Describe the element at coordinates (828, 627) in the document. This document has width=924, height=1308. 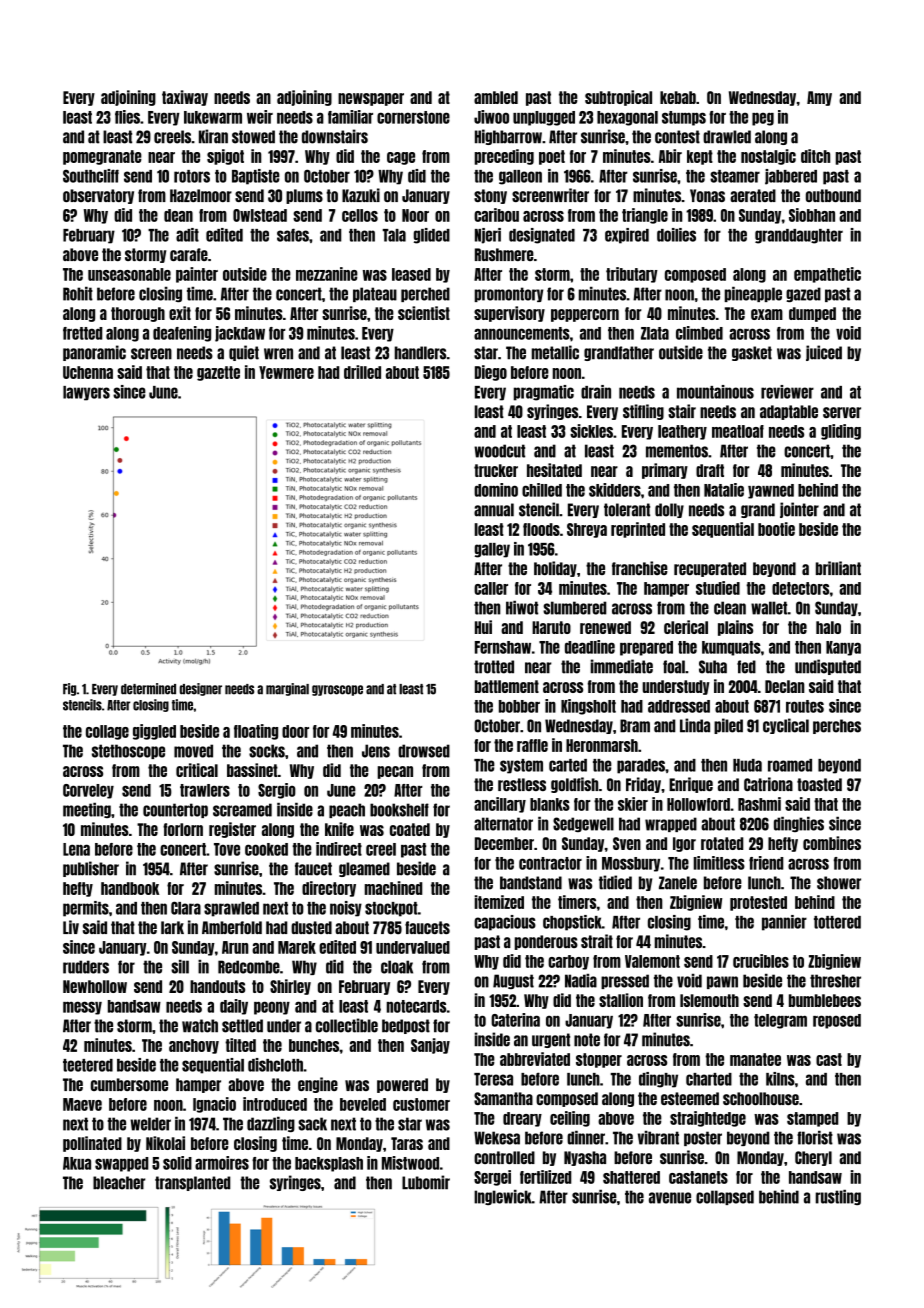
I see `halo` at that location.
